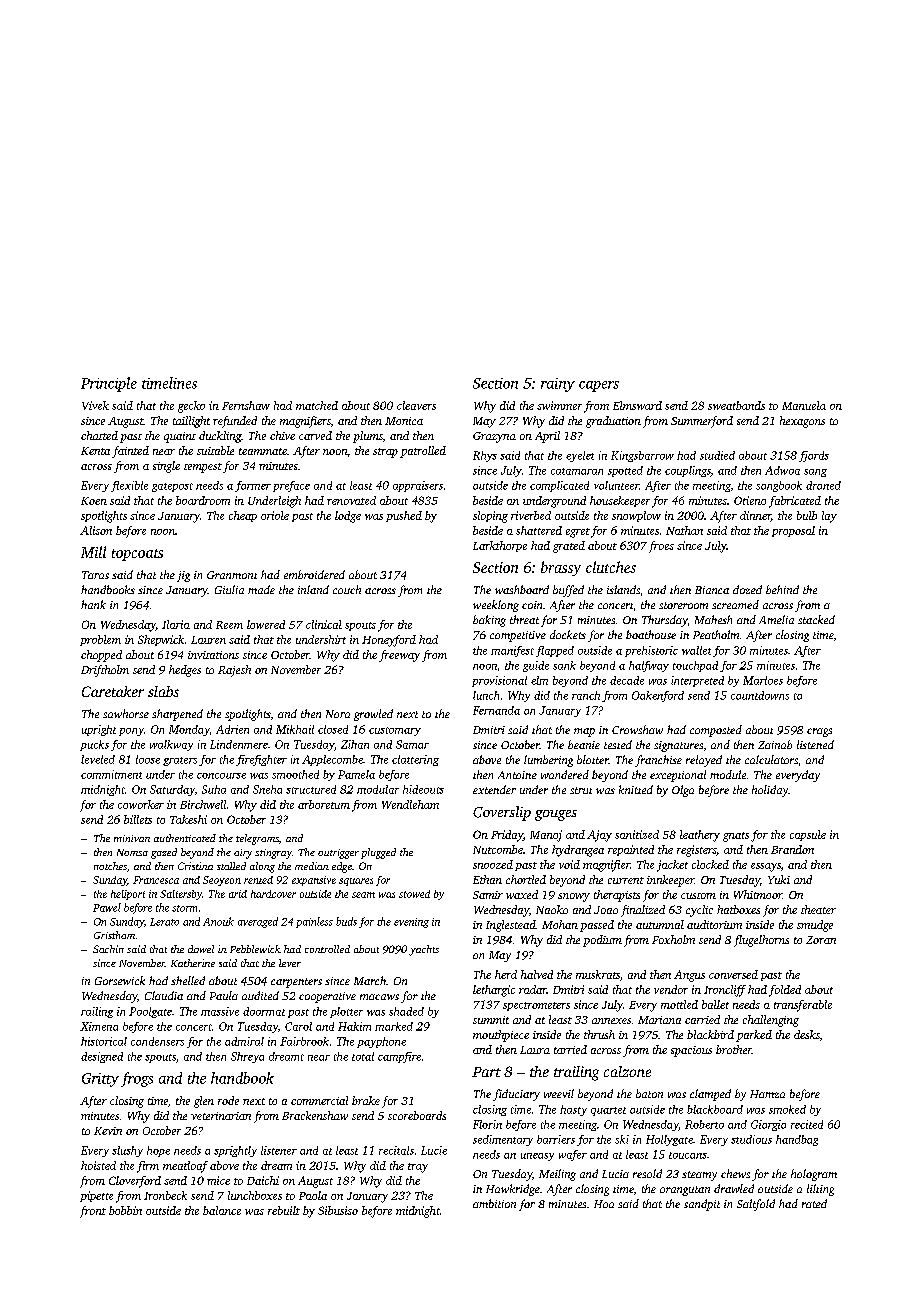  Describe the element at coordinates (613, 422) in the image. I see `graduation` at that location.
